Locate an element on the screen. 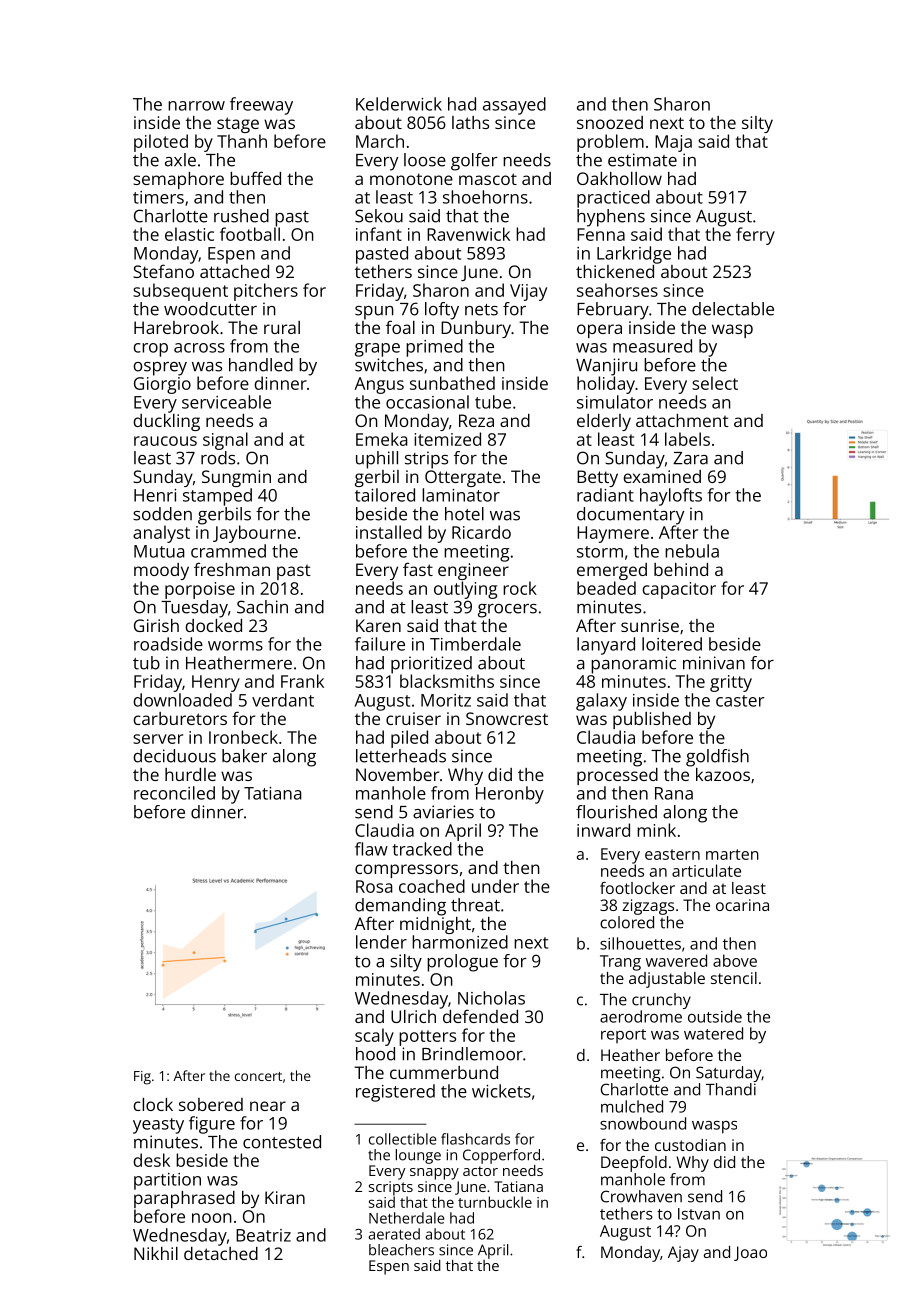 The image size is (908, 1316). installed is located at coordinates (389, 532).
